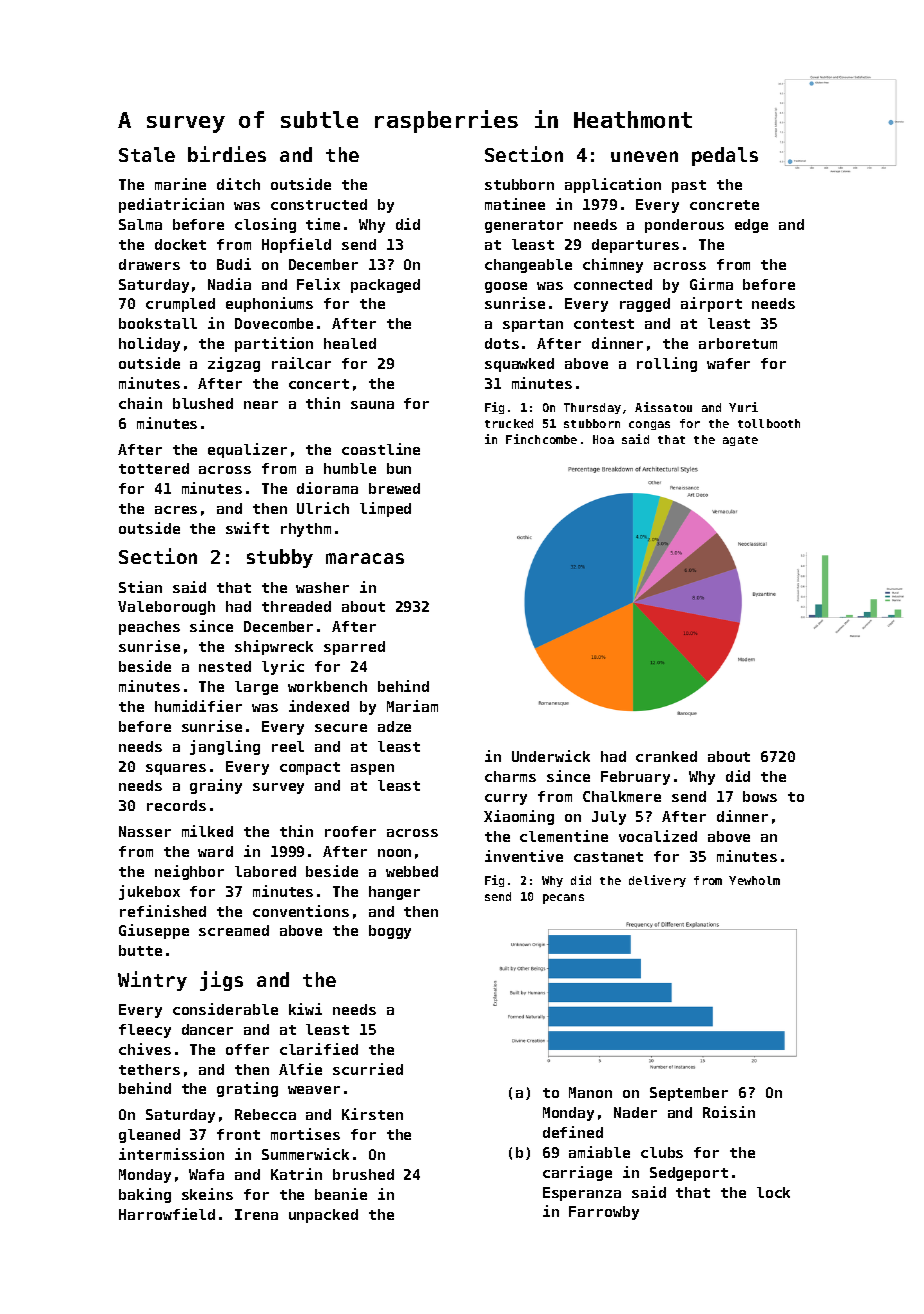 The width and height of the image is (924, 1314). Describe the element at coordinates (541, 439) in the image. I see `Finchcombe` at that location.
